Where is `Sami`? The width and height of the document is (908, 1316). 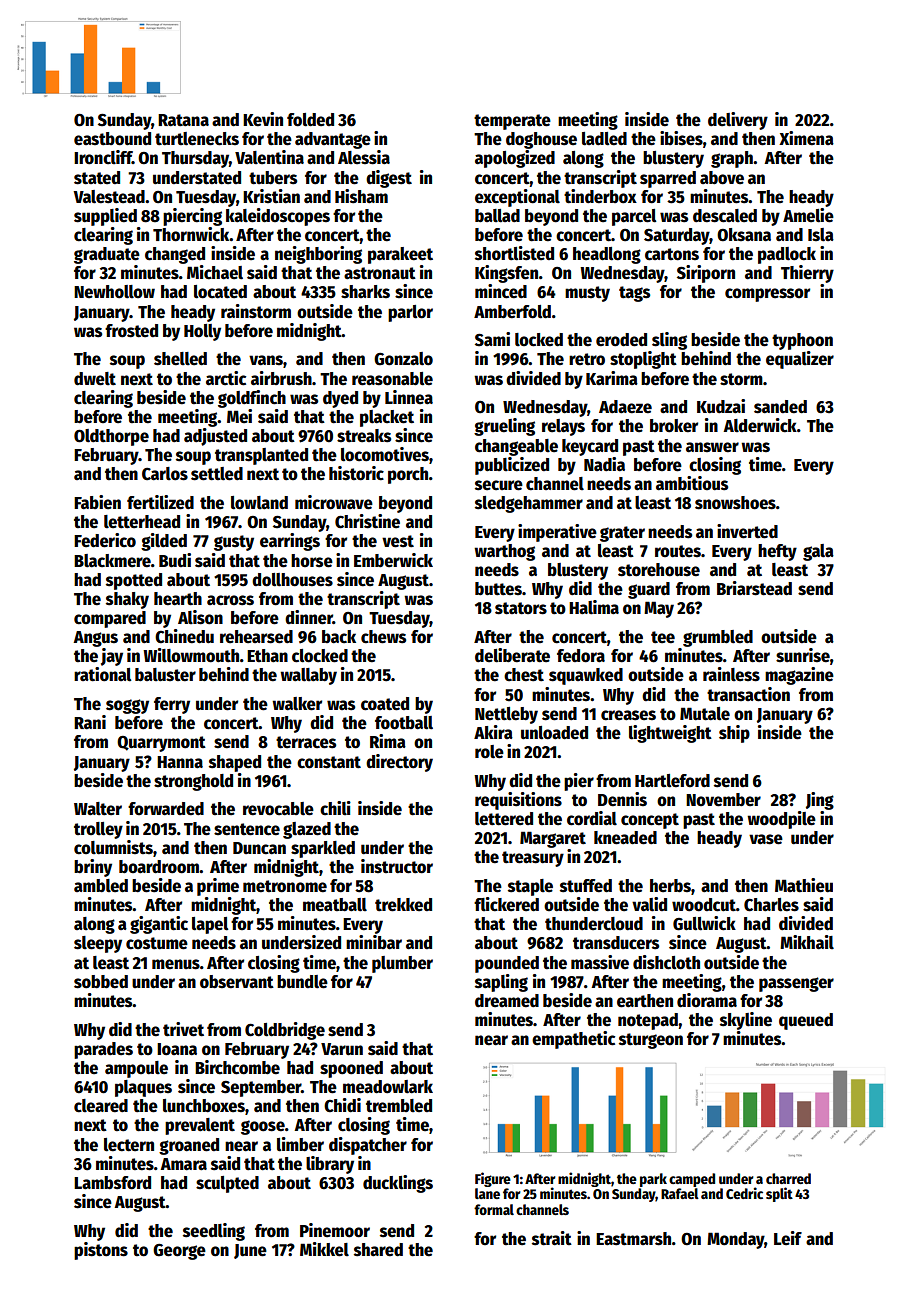
Sami is located at coordinates (492, 339).
